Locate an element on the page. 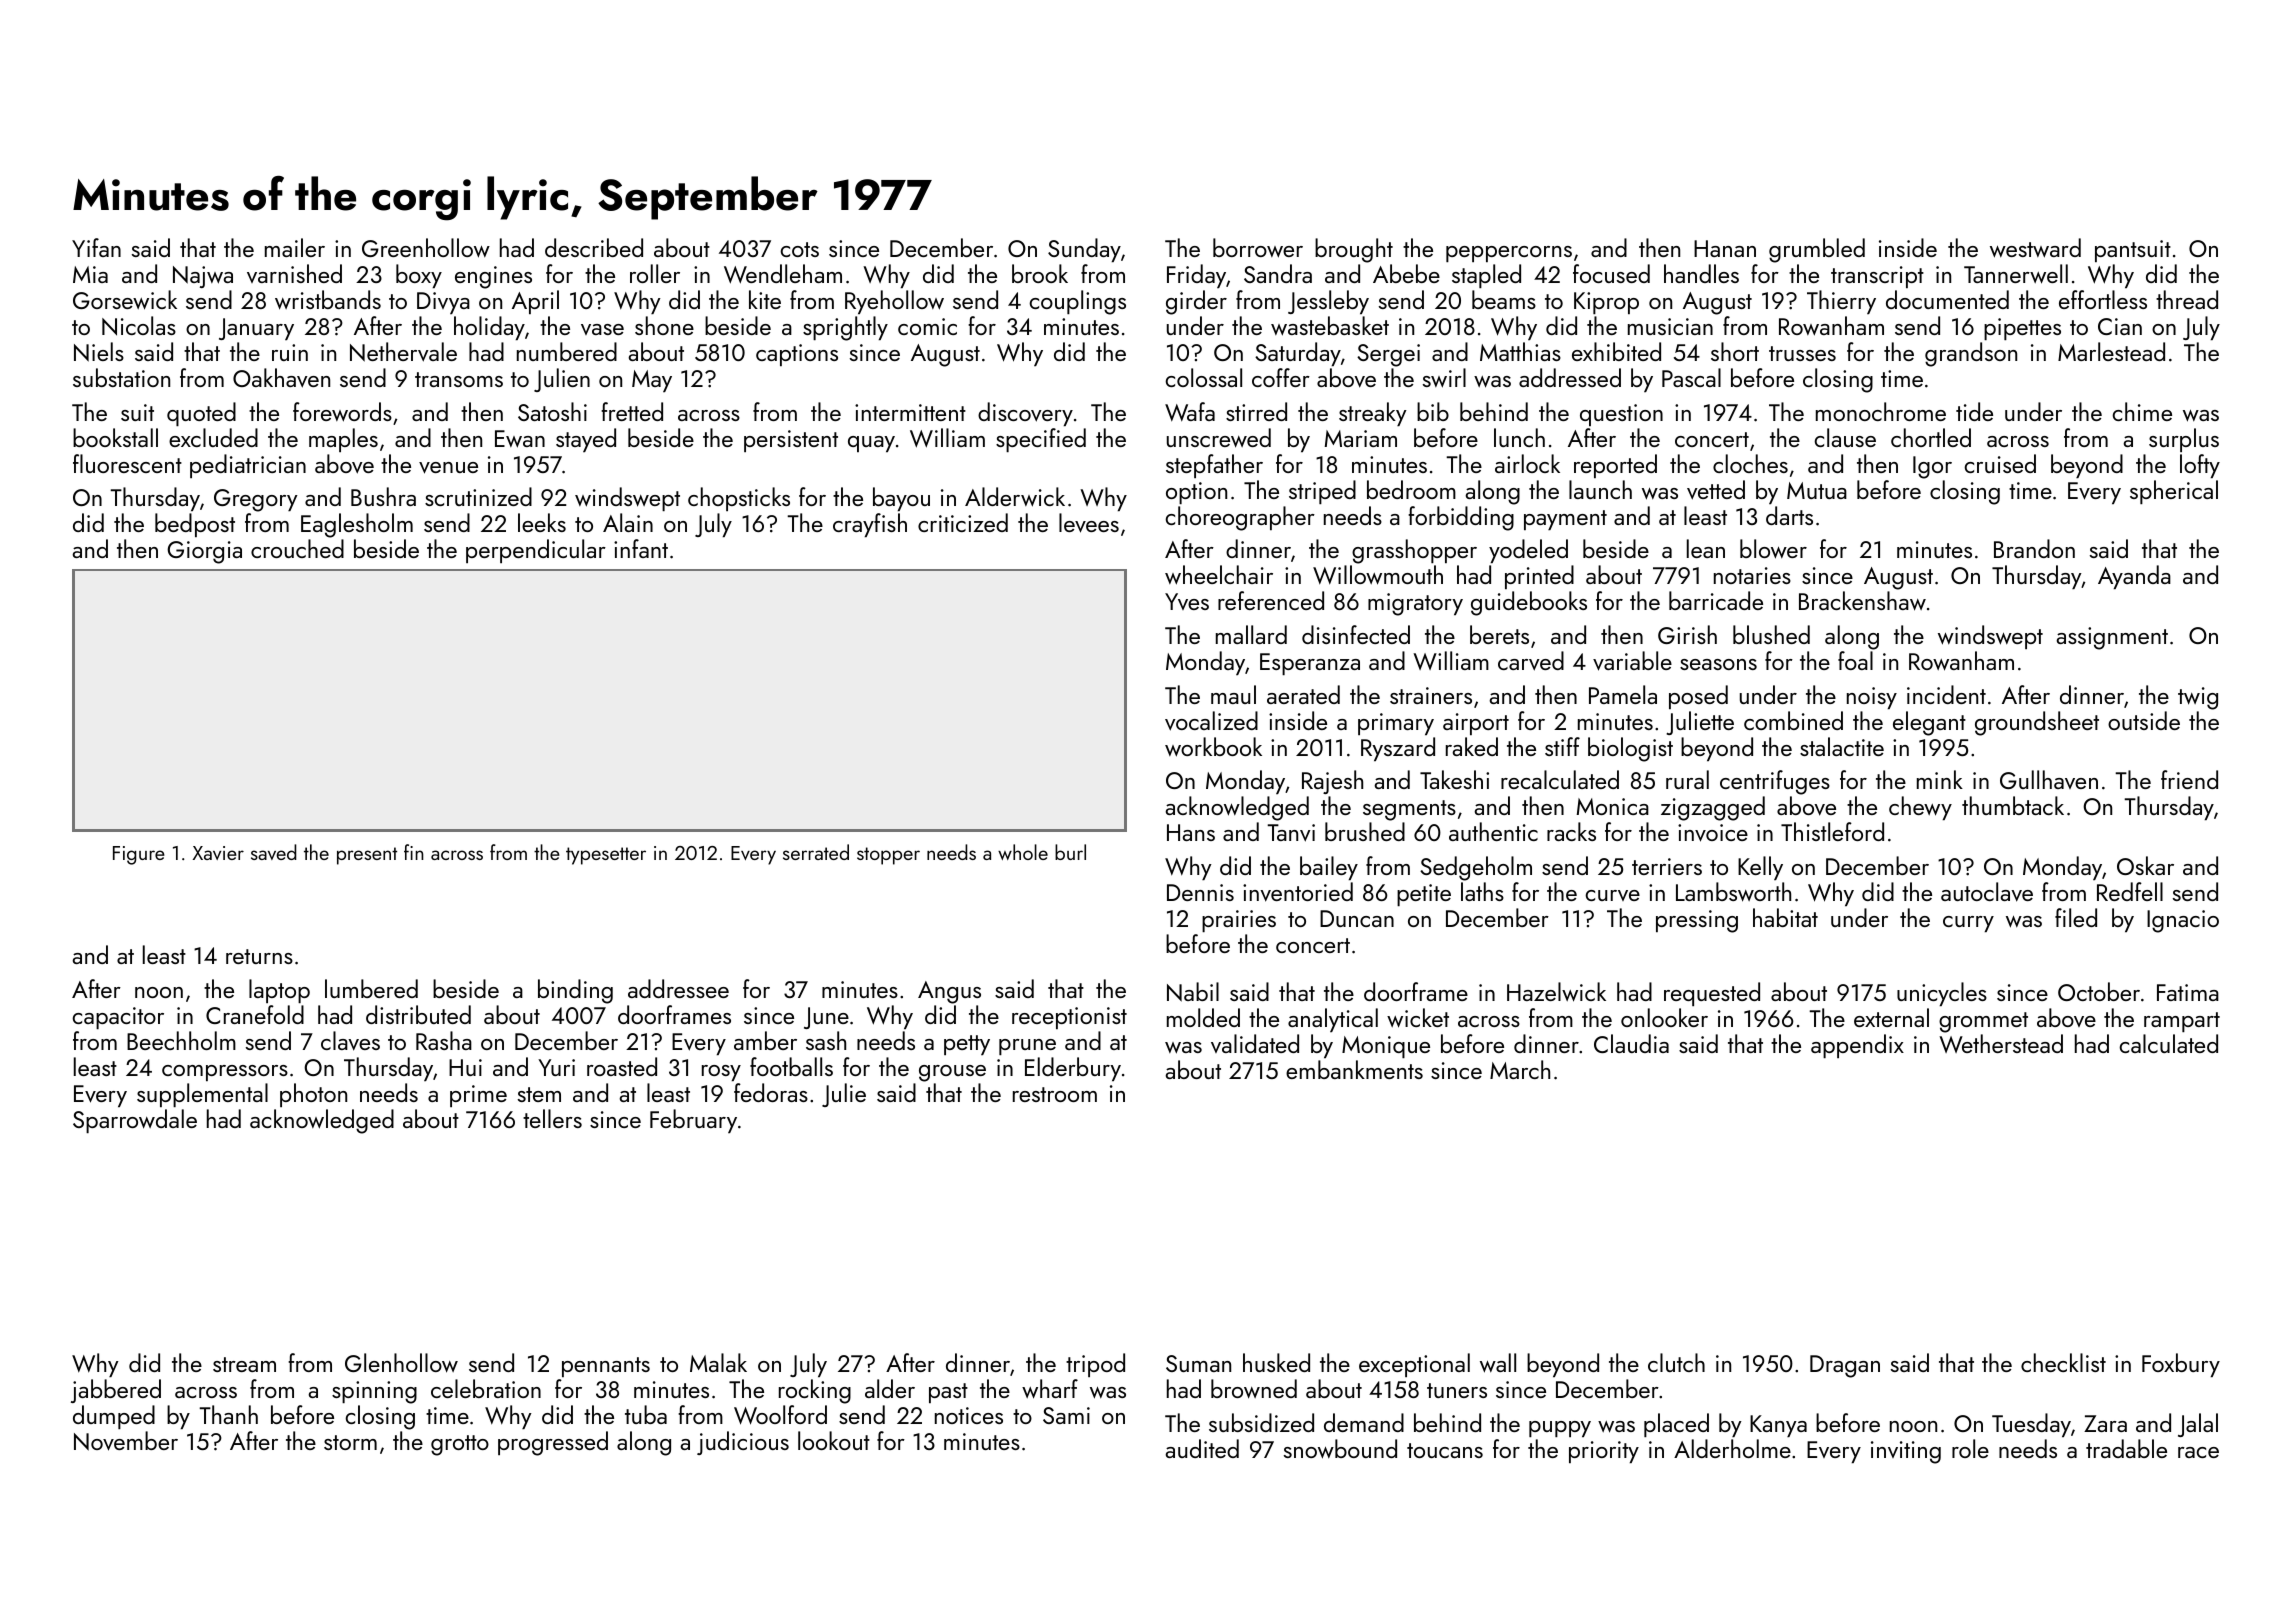 This image has width=2292, height=1620. twig is located at coordinates (2198, 698).
